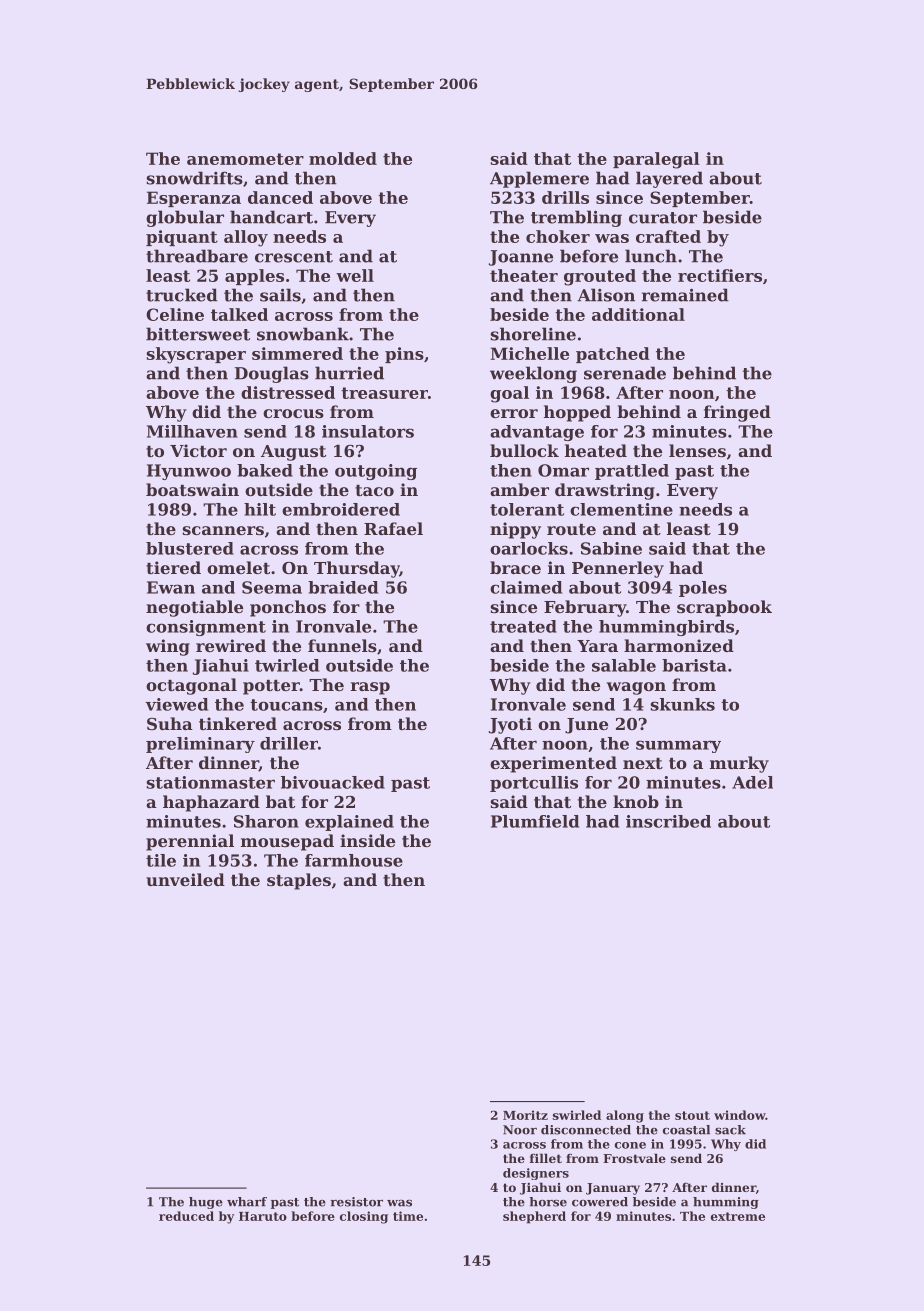 Image resolution: width=924 pixels, height=1311 pixels. What do you see at coordinates (239, 314) in the screenshot?
I see `talked` at bounding box center [239, 314].
